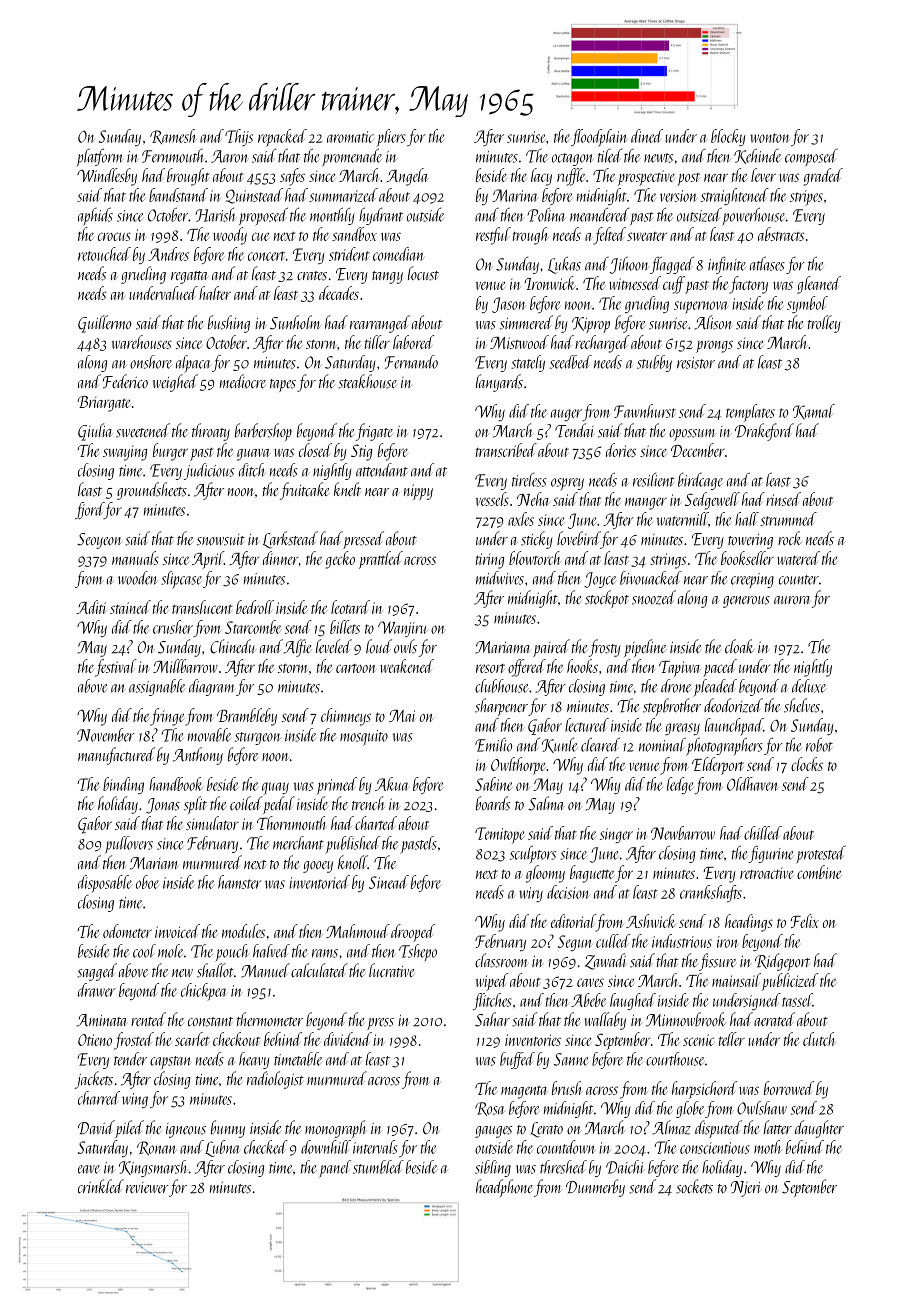 The image size is (924, 1314). I want to click on panel, so click(335, 1168).
